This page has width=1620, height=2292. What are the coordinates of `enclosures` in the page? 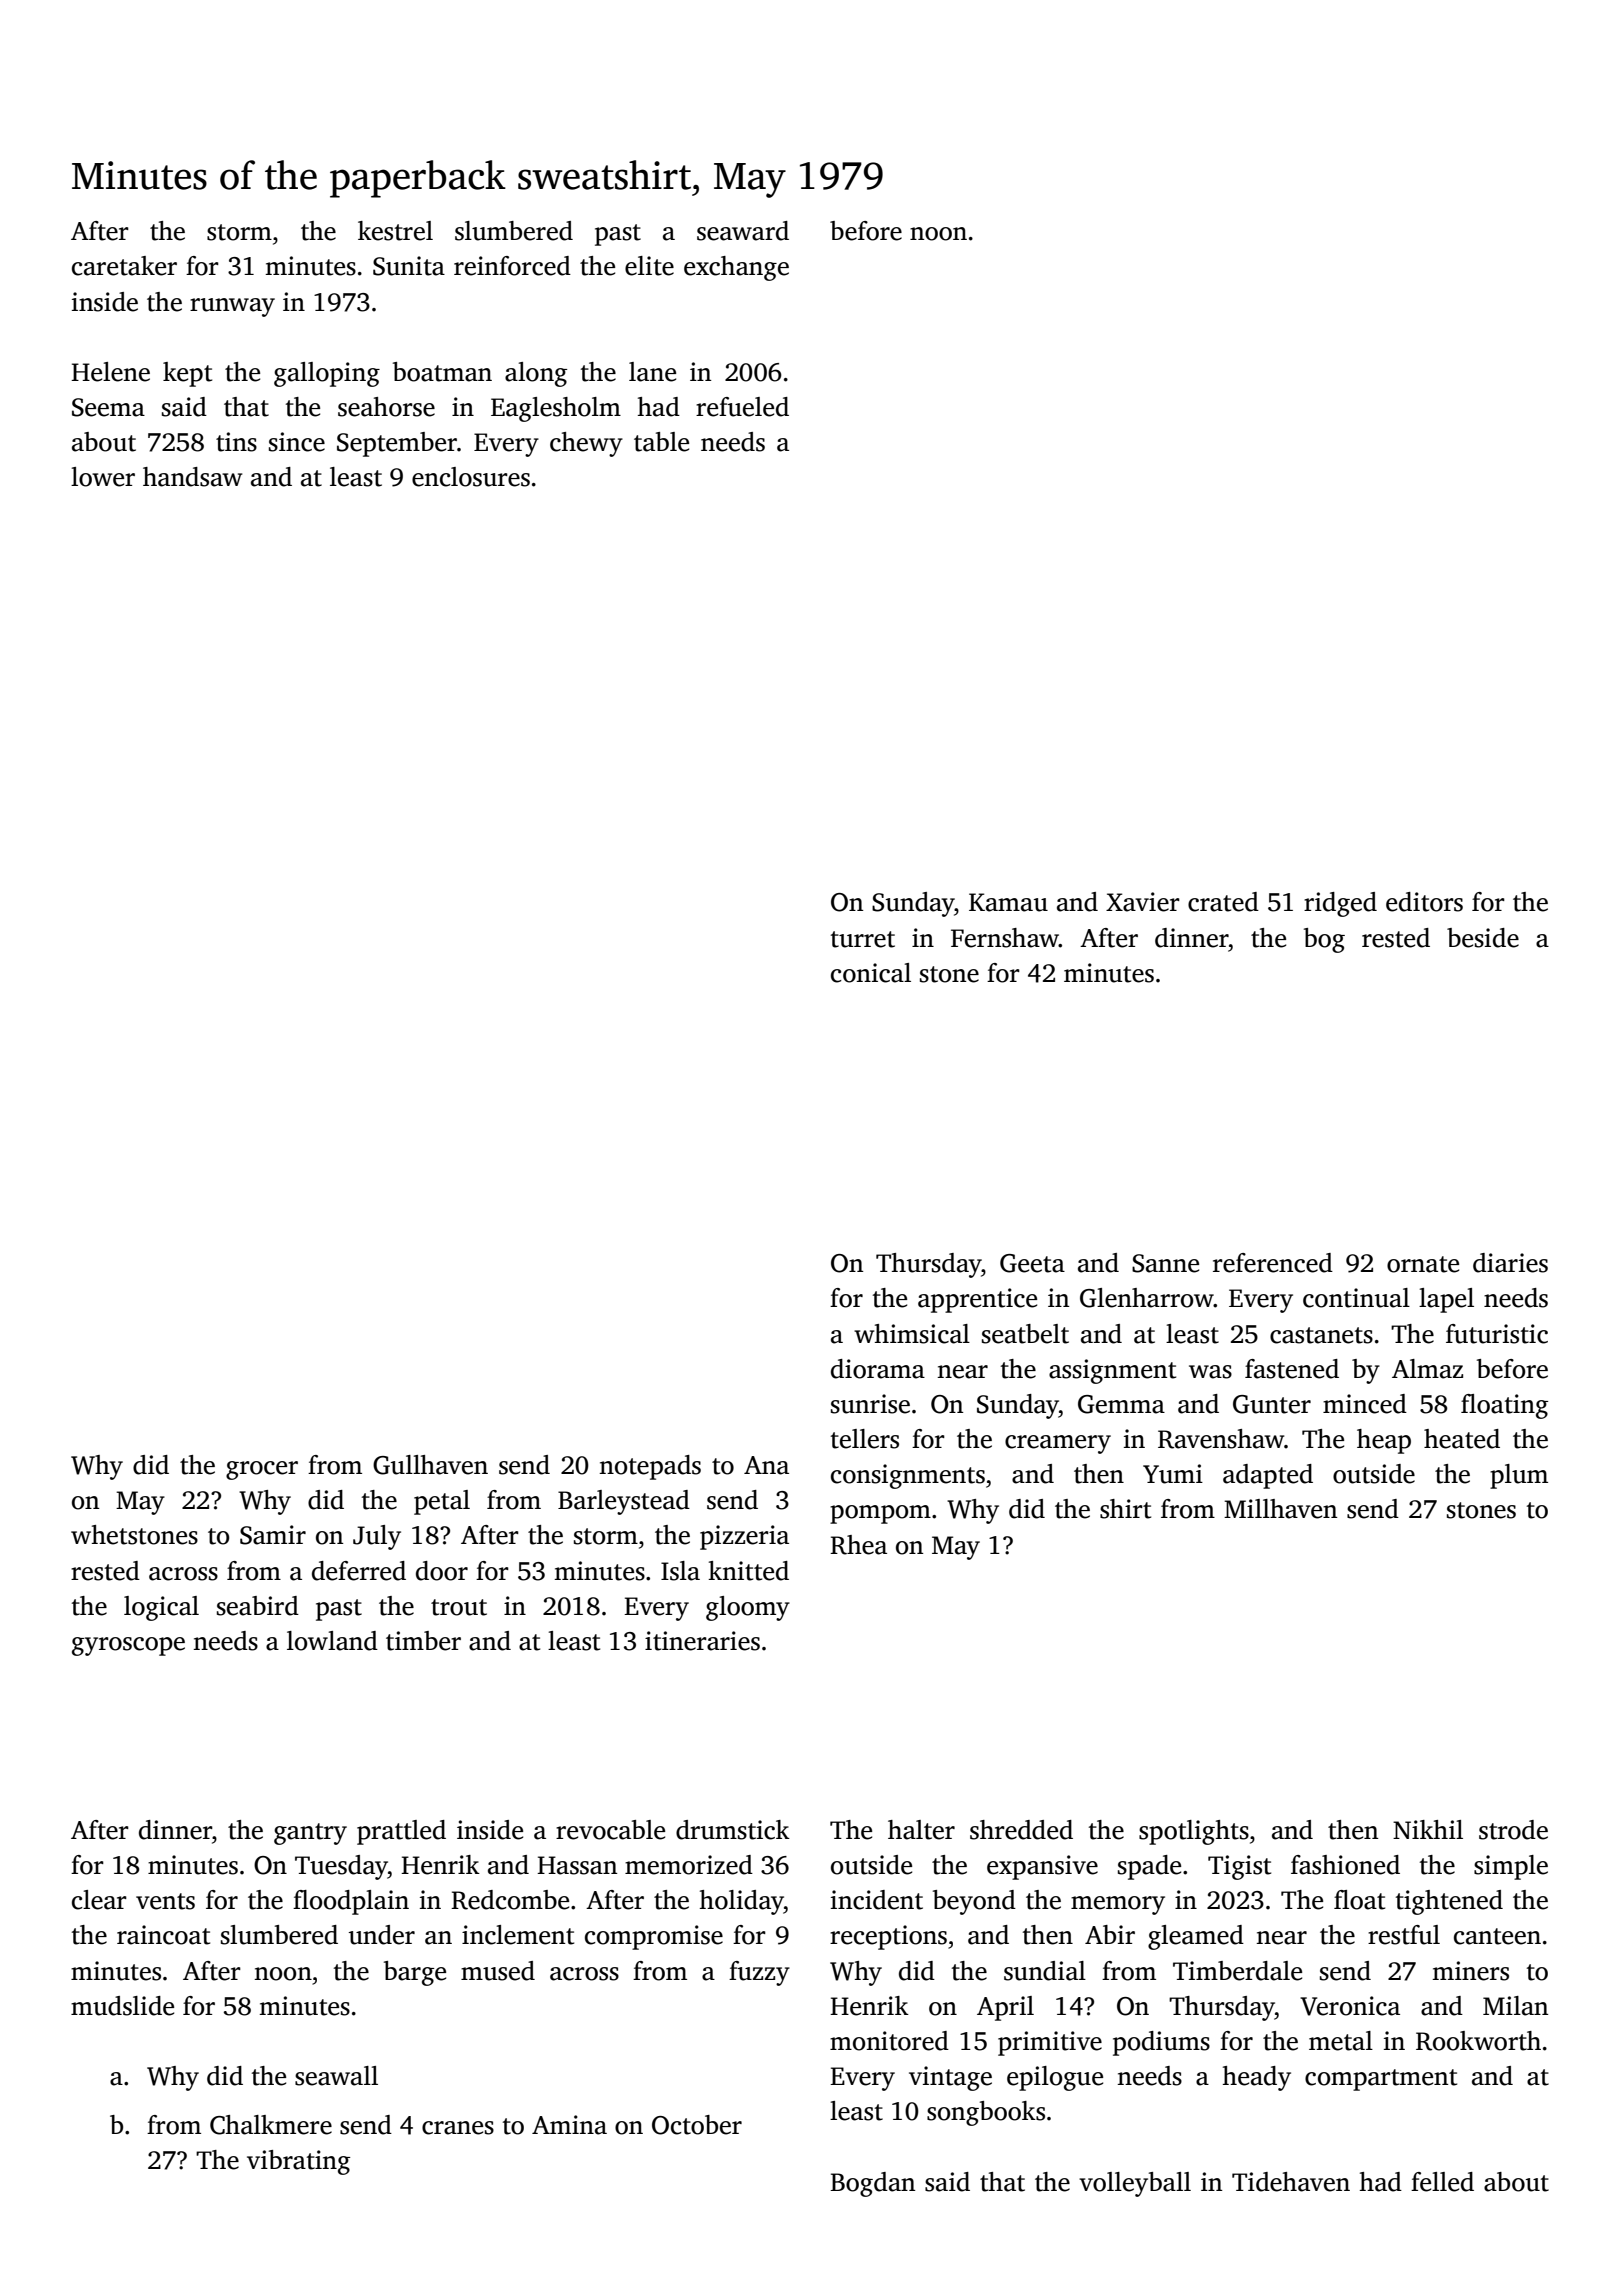 It's located at (471, 477).
